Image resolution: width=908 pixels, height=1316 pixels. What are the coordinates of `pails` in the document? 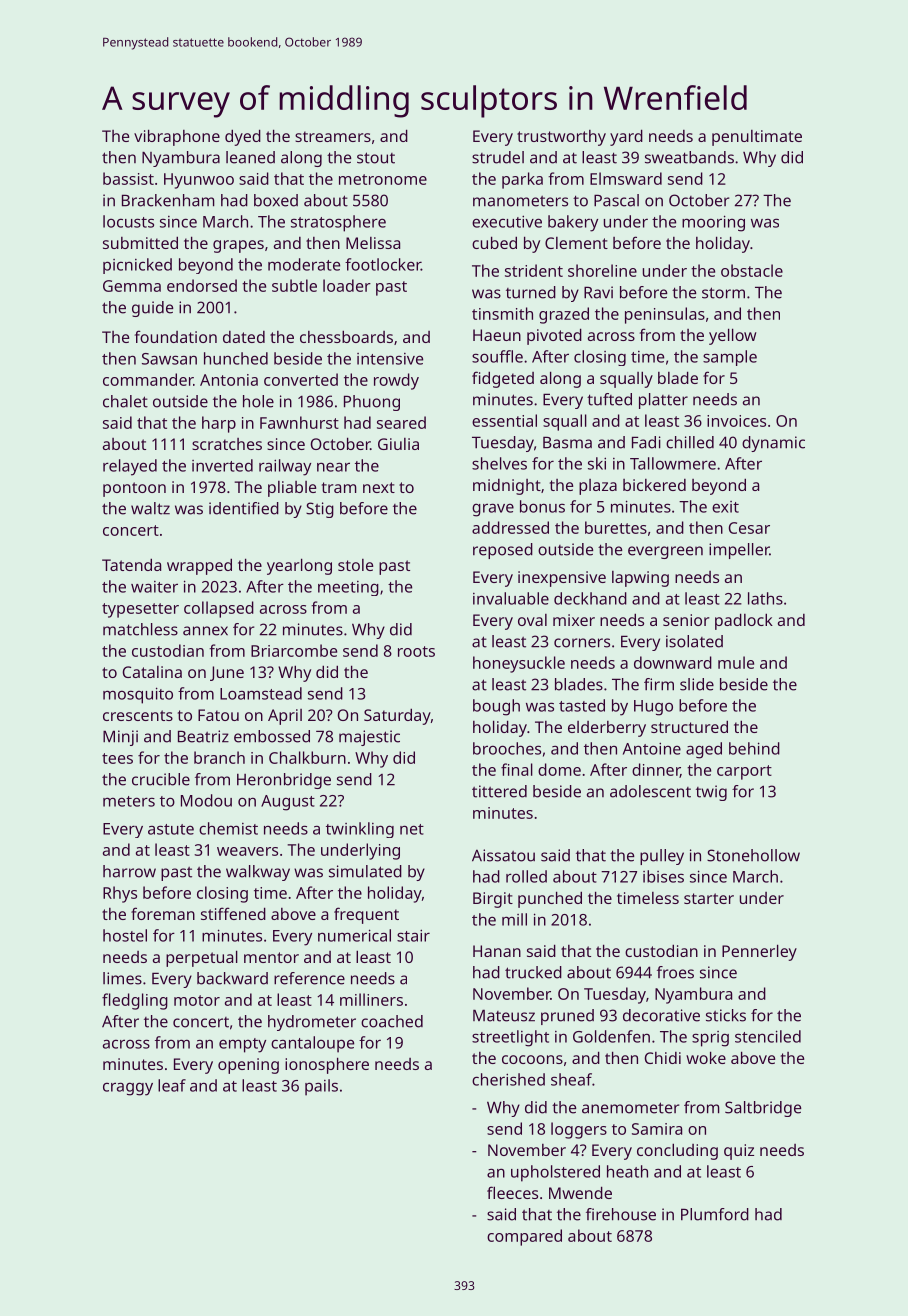 It's located at (321, 1087).
